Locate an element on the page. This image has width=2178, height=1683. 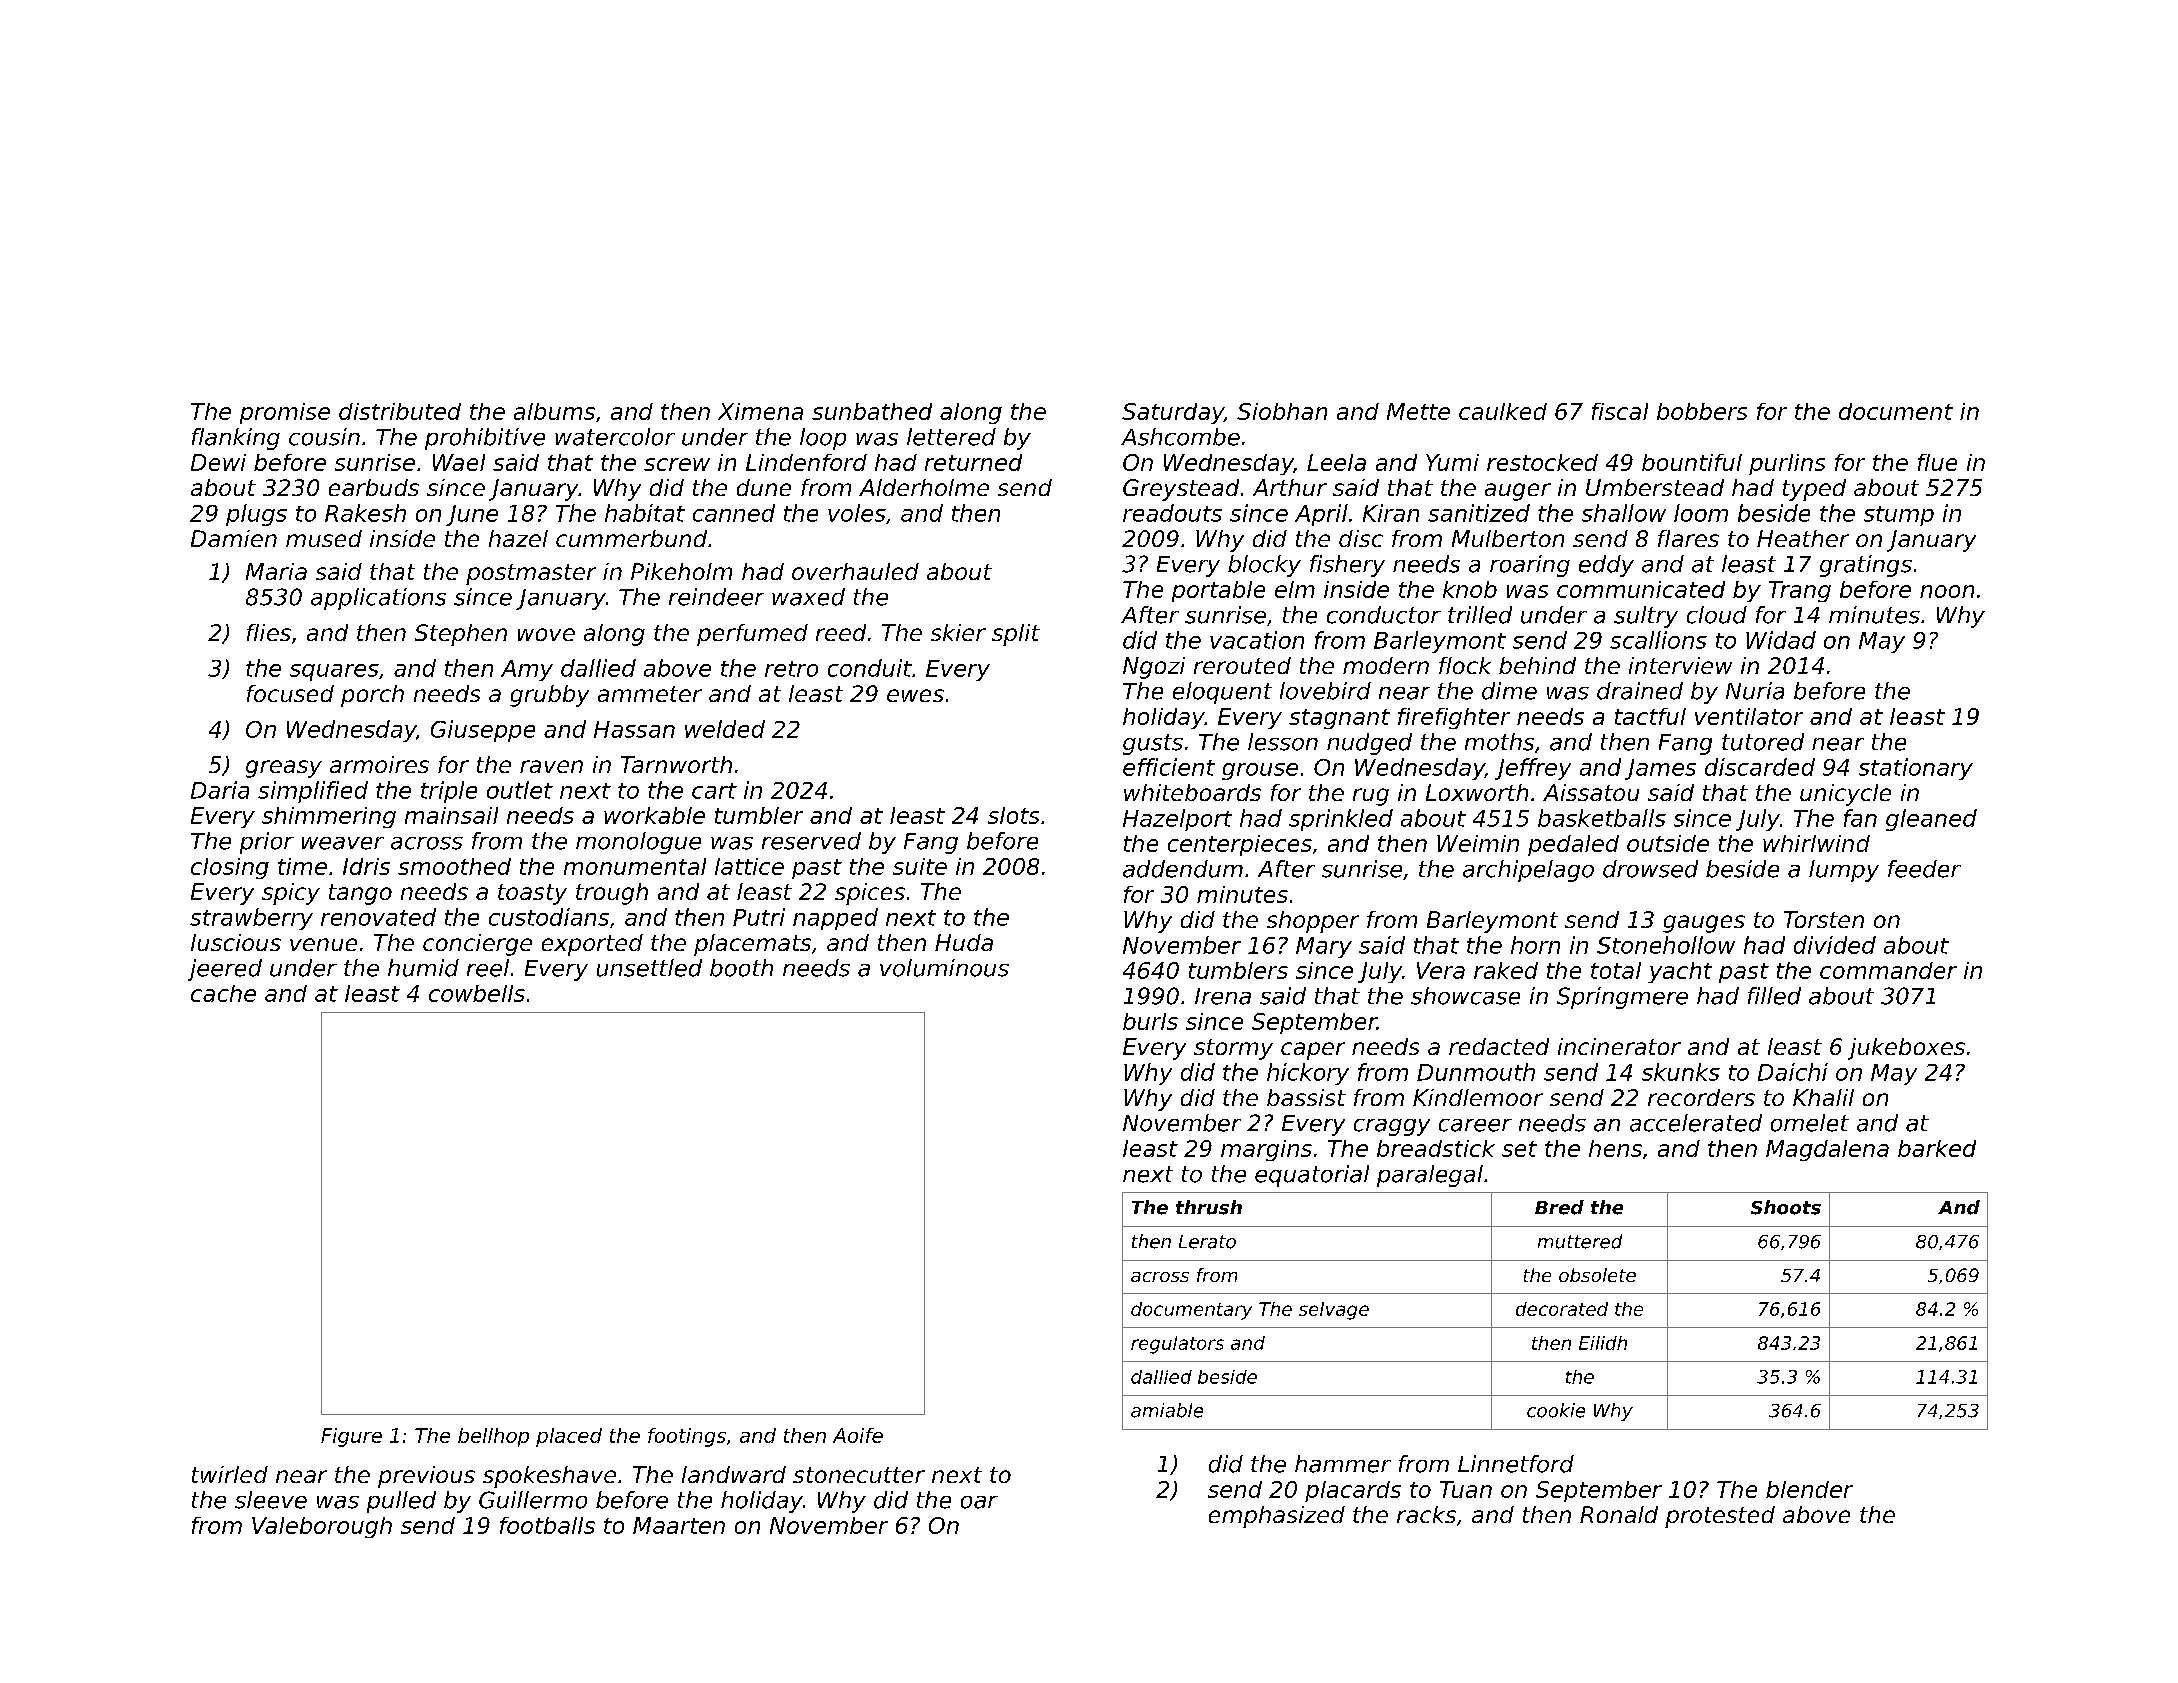
screw is located at coordinates (677, 464).
